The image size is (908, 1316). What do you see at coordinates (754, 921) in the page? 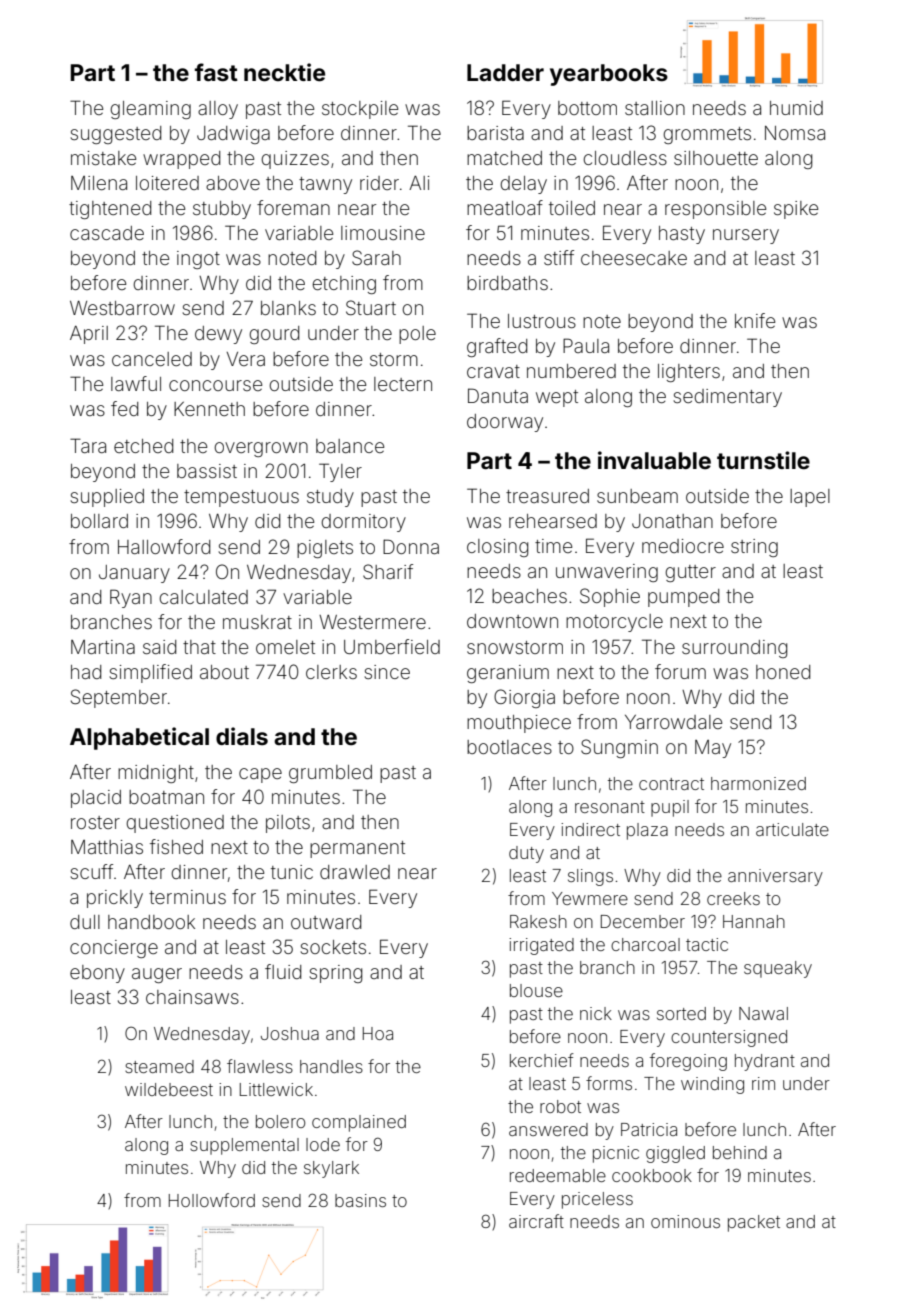
I see `Hannah` at bounding box center [754, 921].
